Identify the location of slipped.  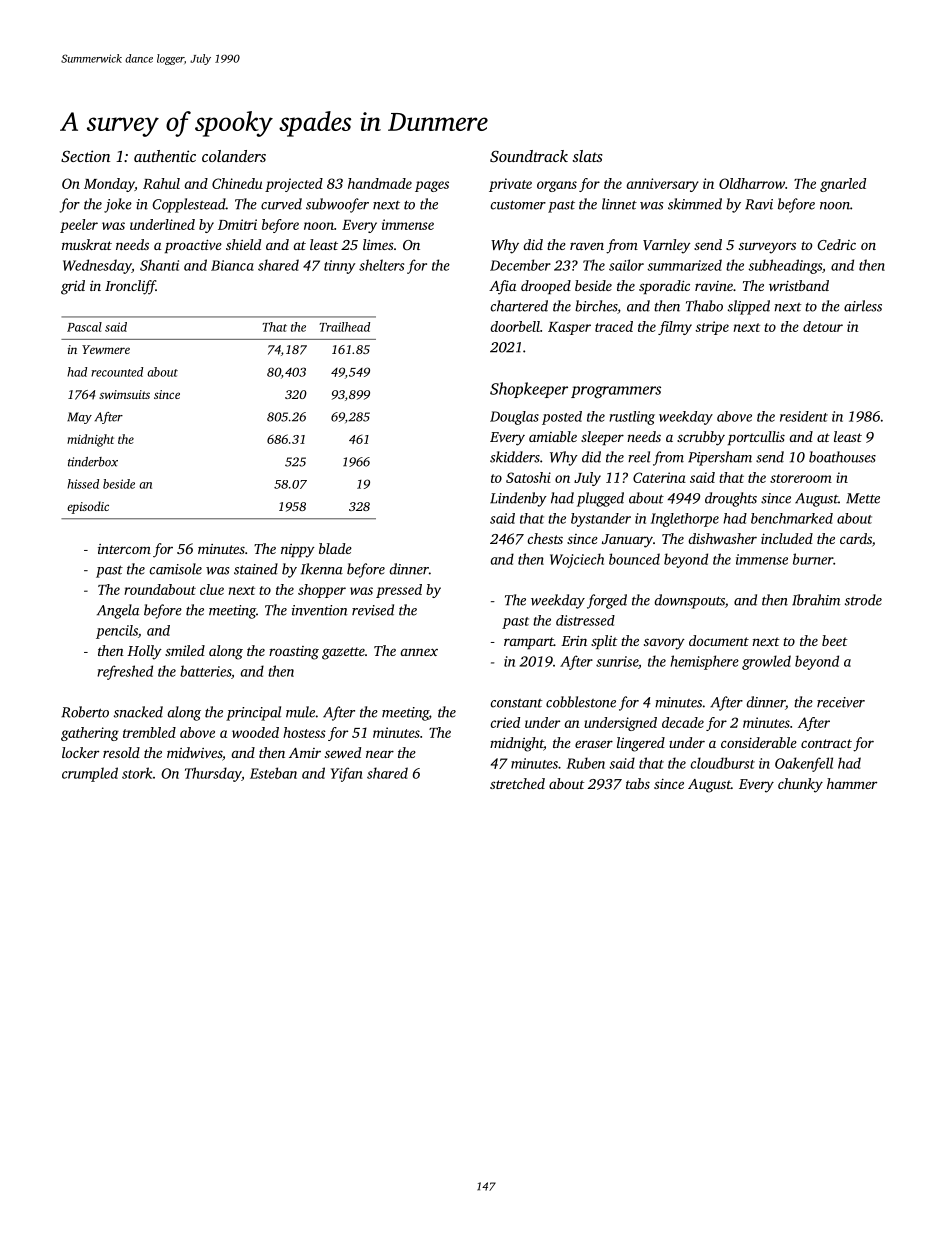
(749, 307).
